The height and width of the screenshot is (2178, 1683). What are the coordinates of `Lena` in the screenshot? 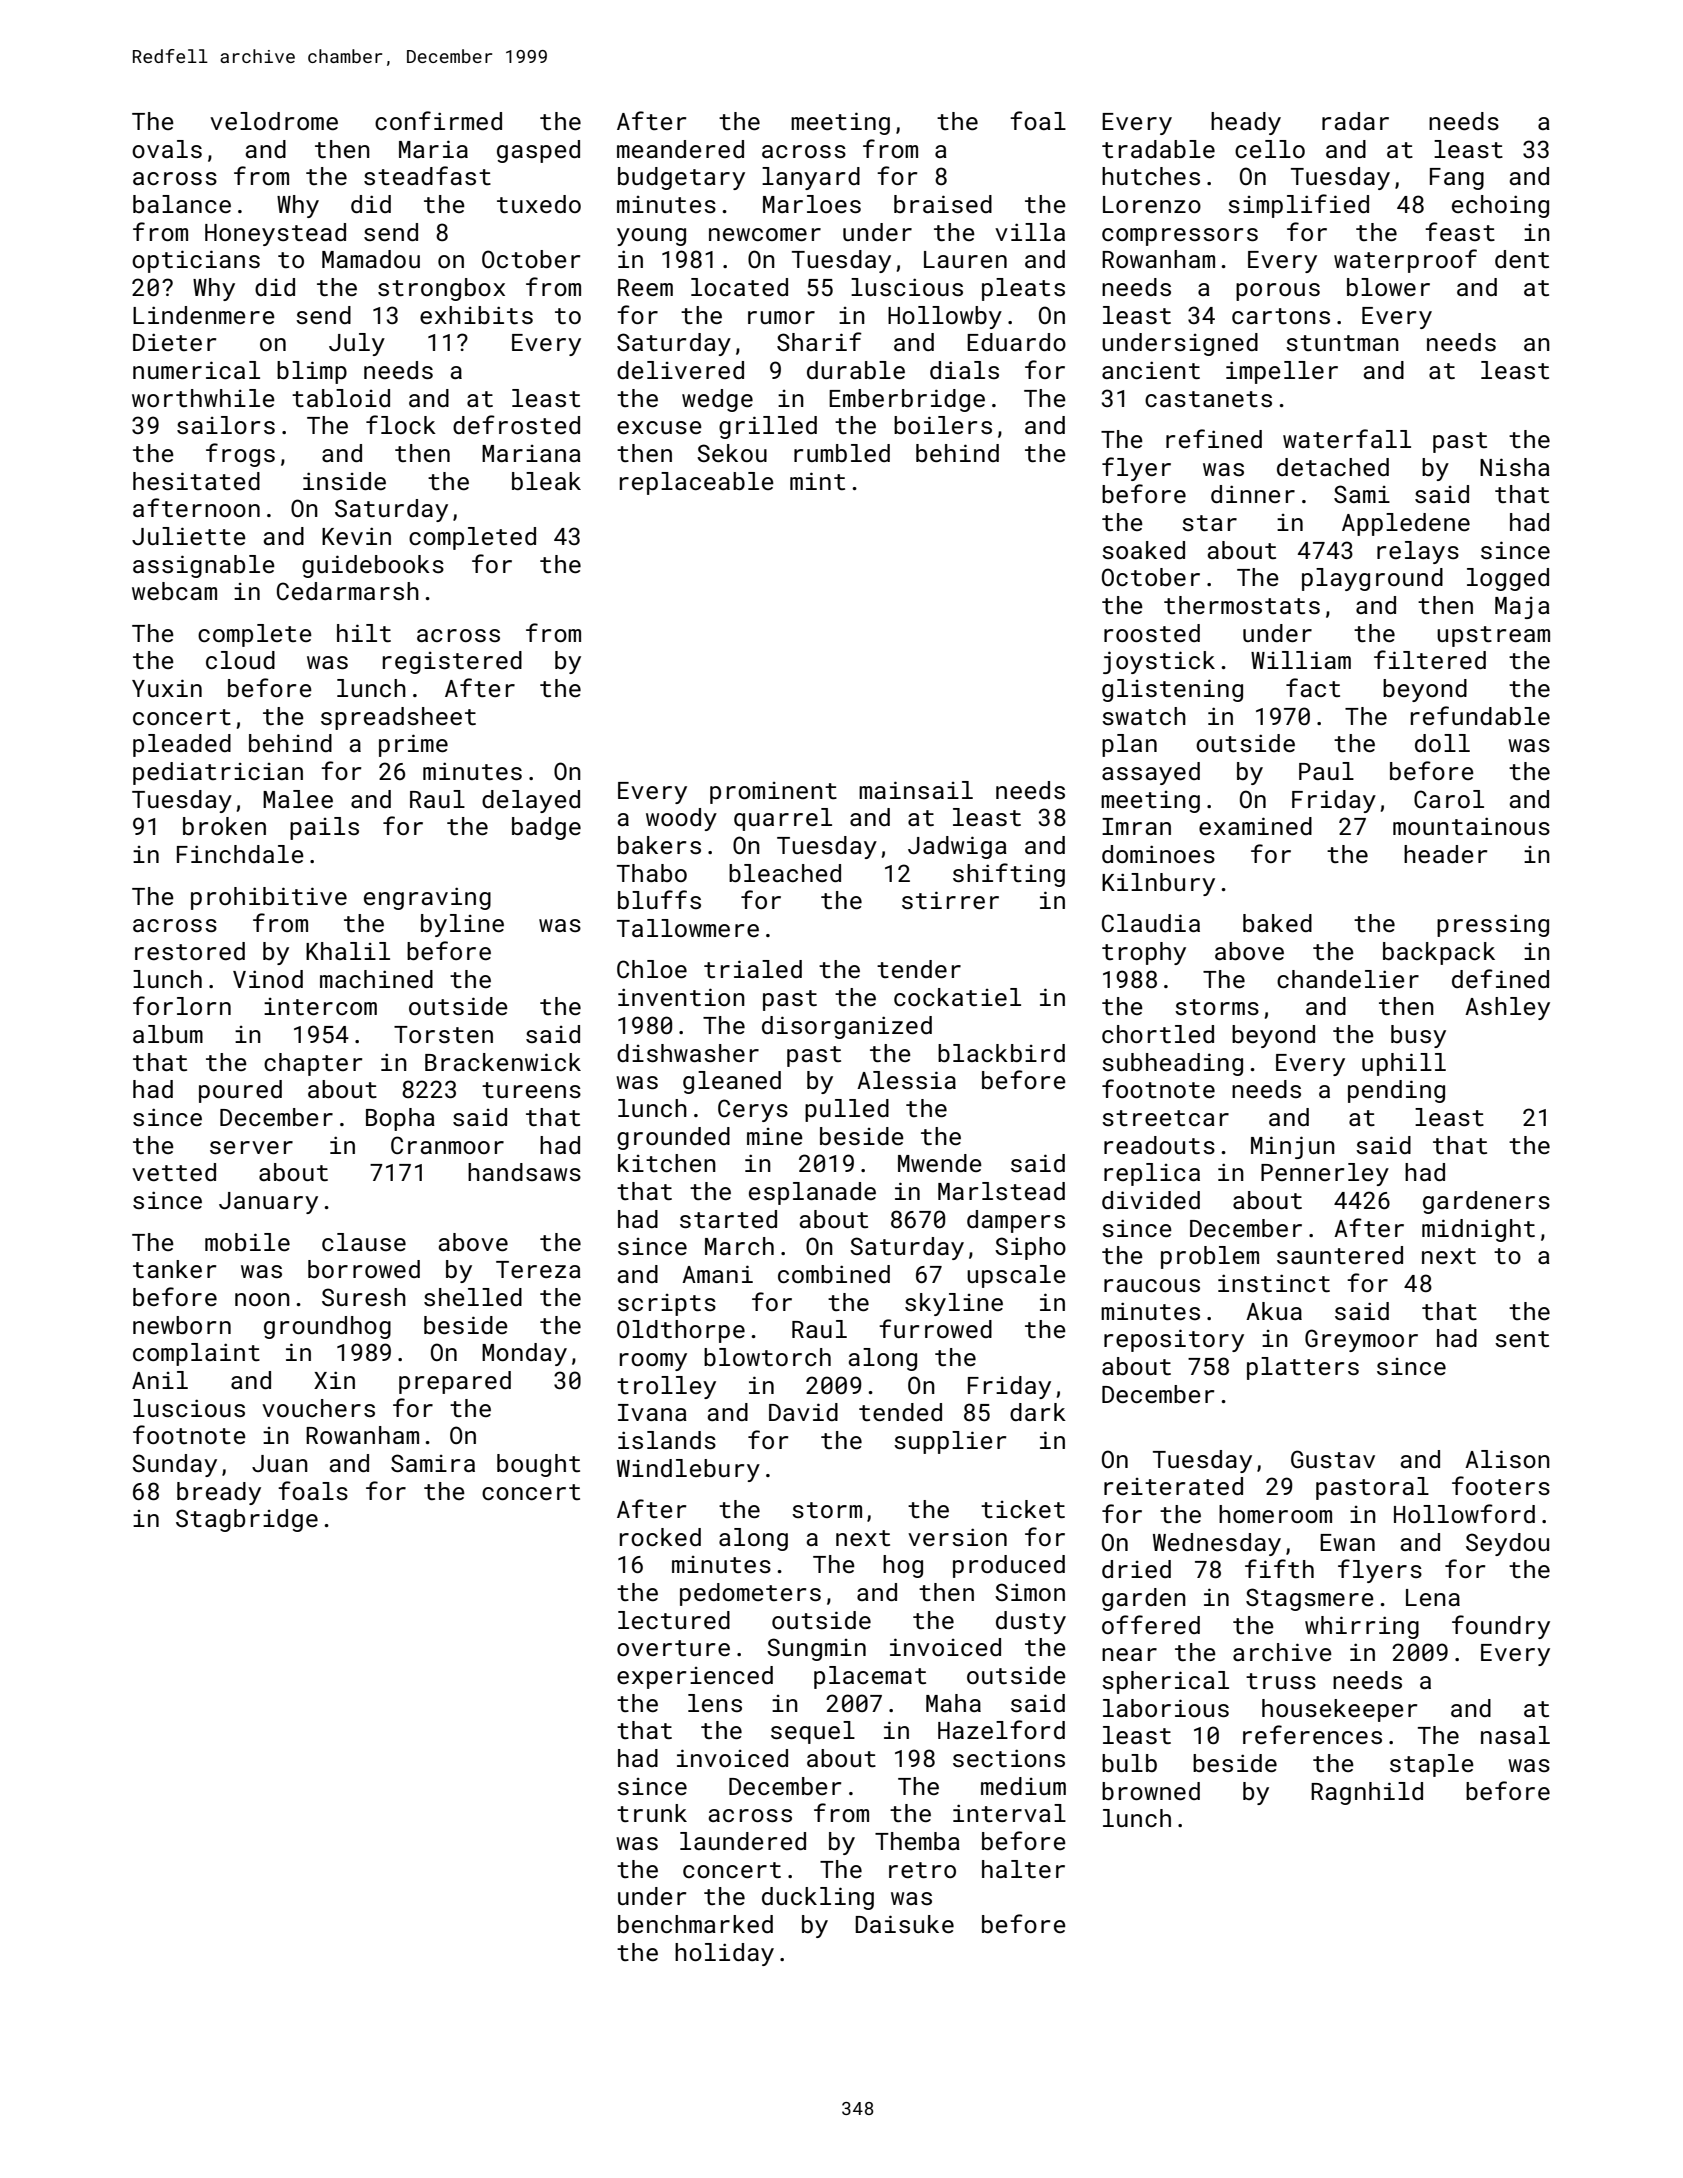 It's located at (1433, 1597).
